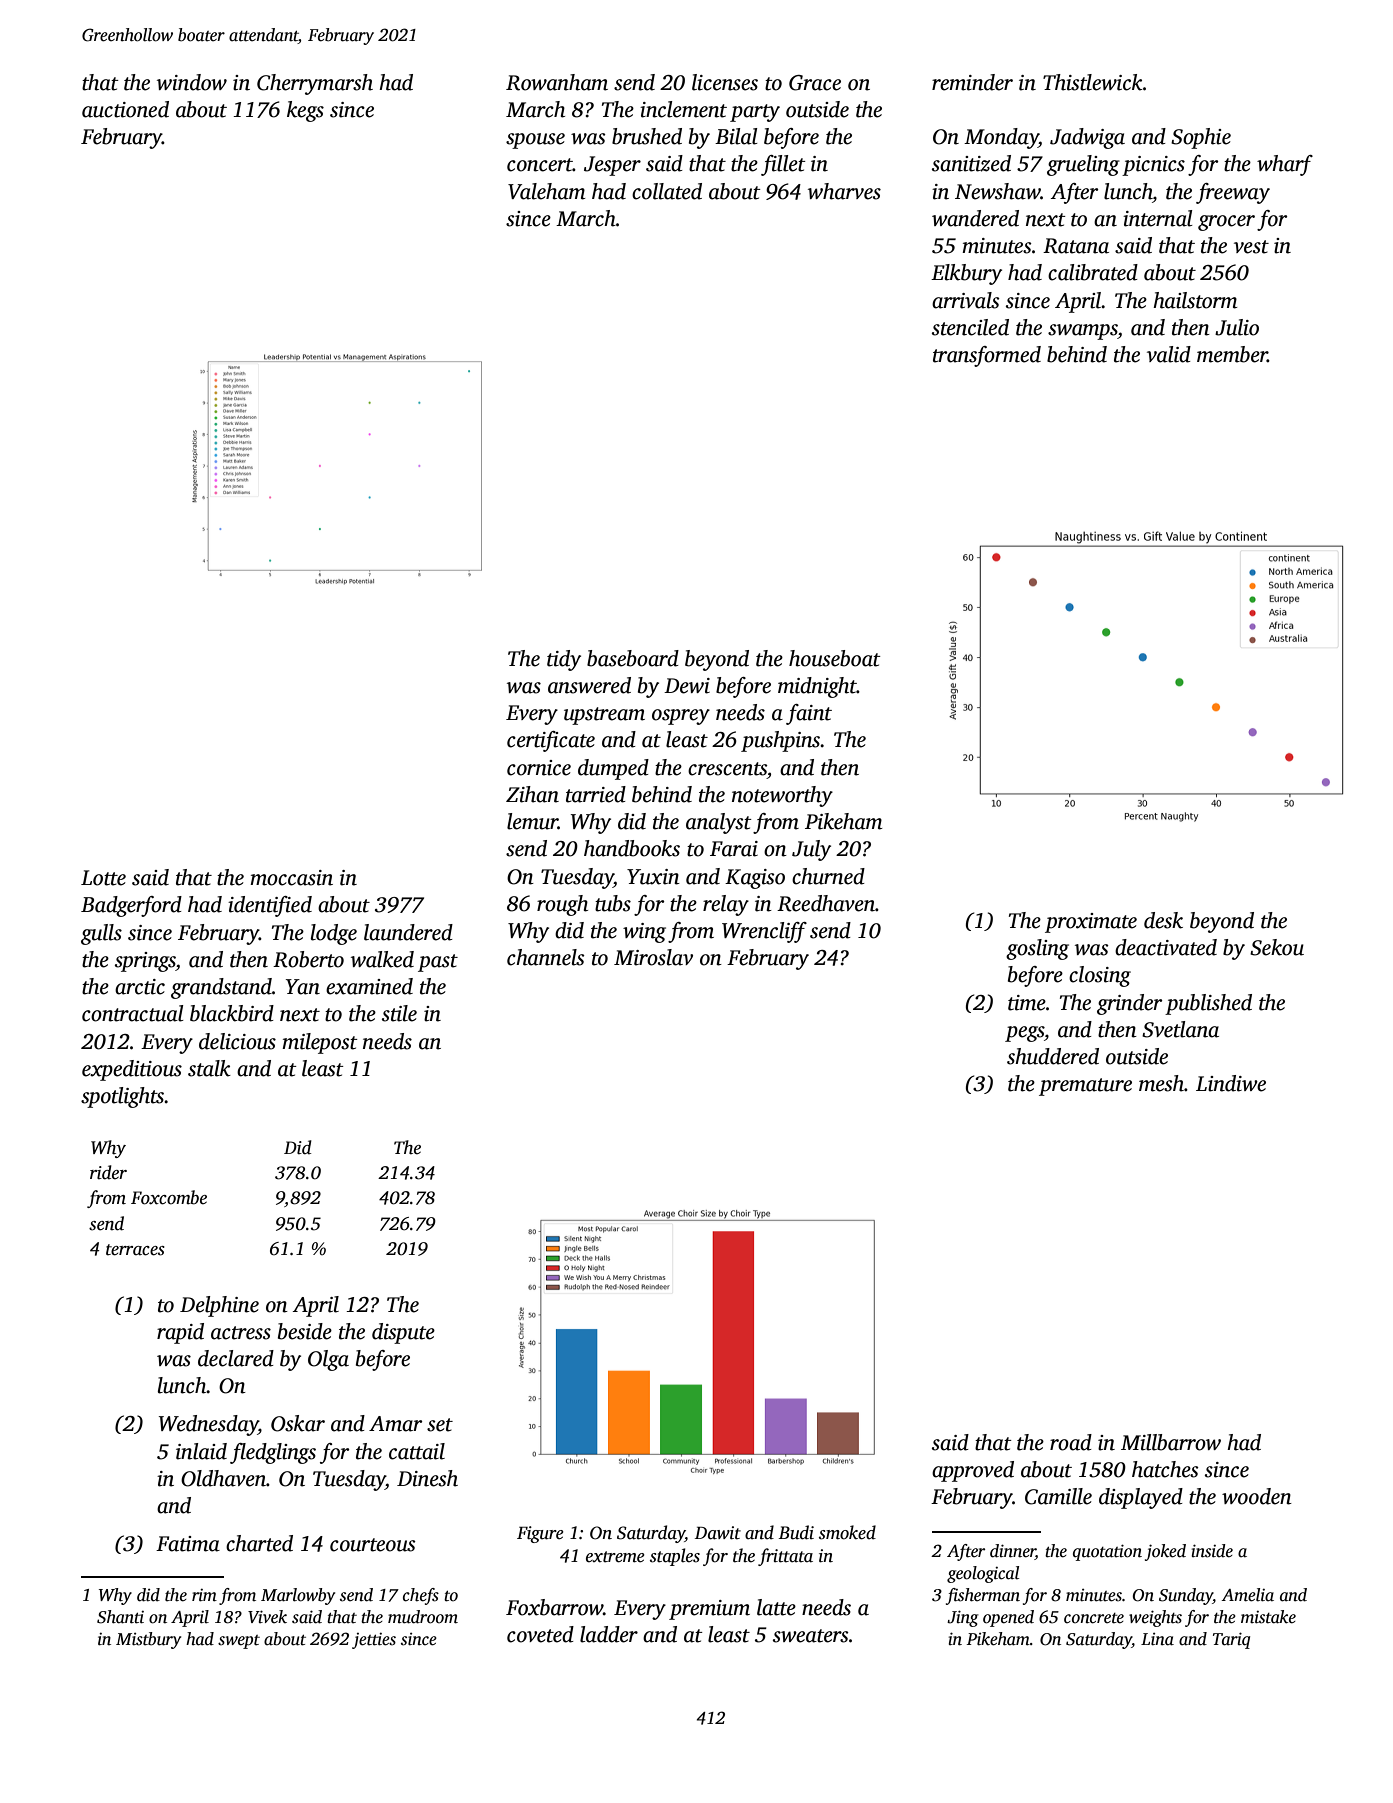 The image size is (1393, 1803). What do you see at coordinates (192, 82) in the page?
I see `window` at bounding box center [192, 82].
